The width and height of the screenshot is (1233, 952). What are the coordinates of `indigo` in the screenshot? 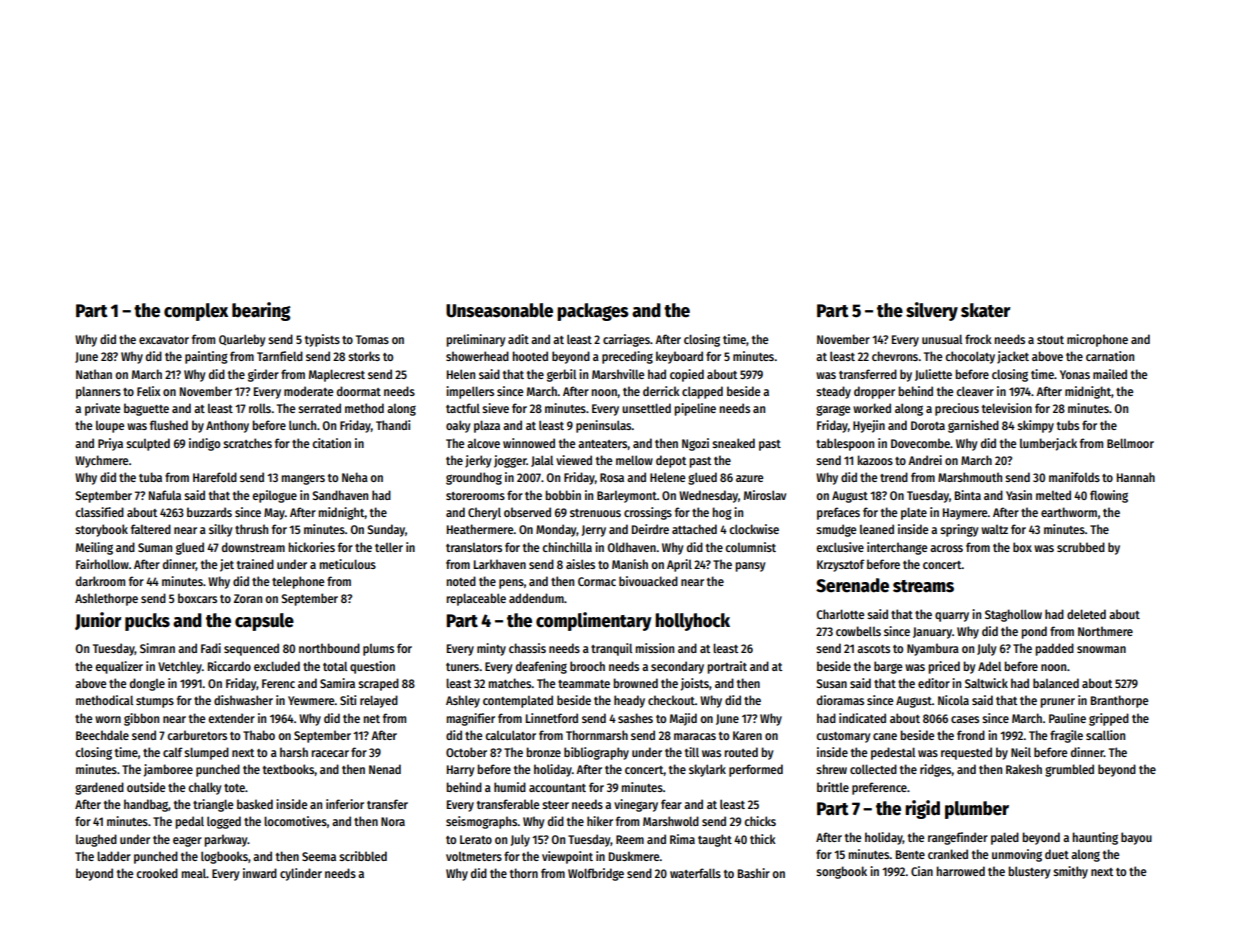 It's located at (204, 444).
